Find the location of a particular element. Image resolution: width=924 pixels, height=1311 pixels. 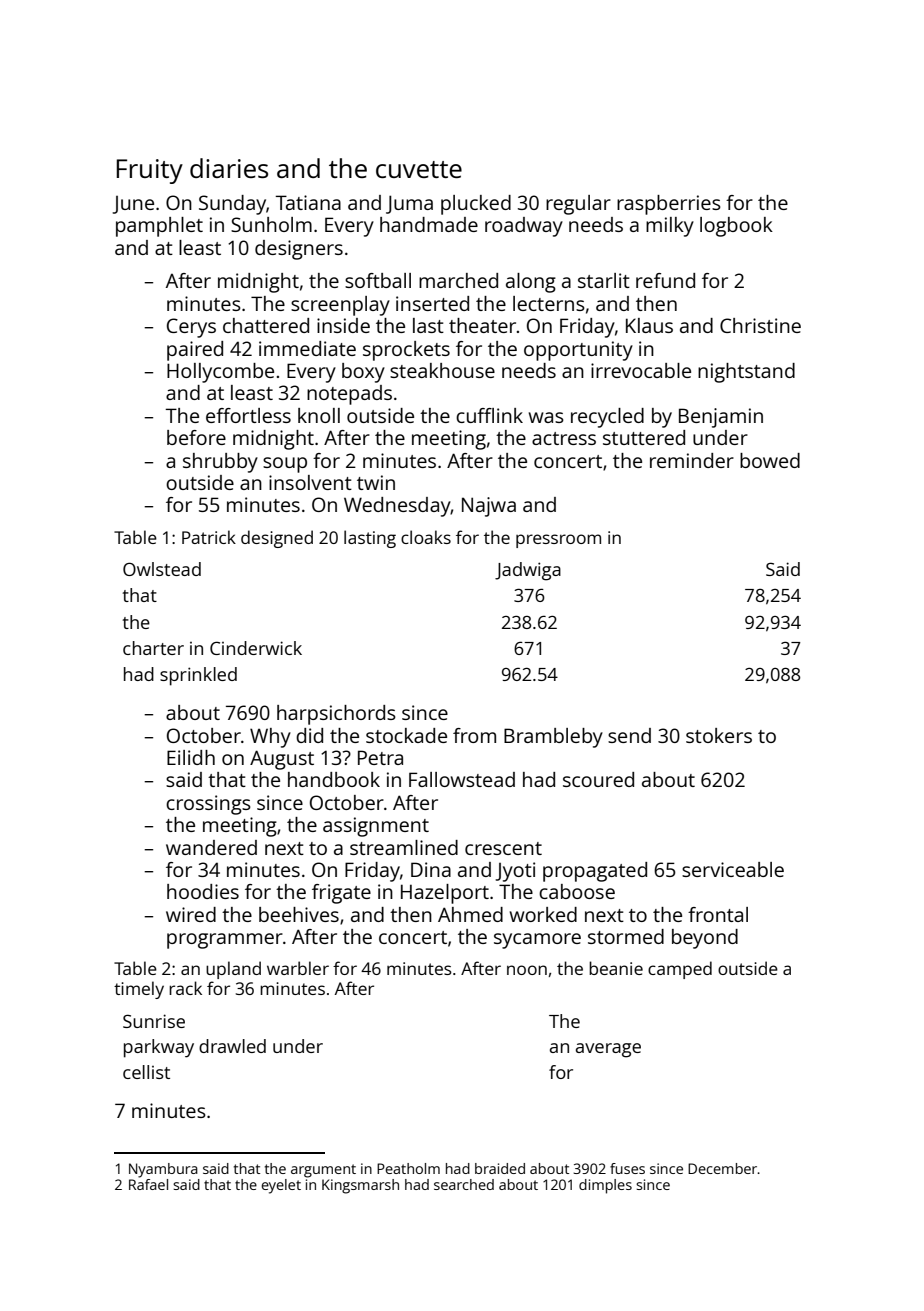

Rafael is located at coordinates (148, 1184).
